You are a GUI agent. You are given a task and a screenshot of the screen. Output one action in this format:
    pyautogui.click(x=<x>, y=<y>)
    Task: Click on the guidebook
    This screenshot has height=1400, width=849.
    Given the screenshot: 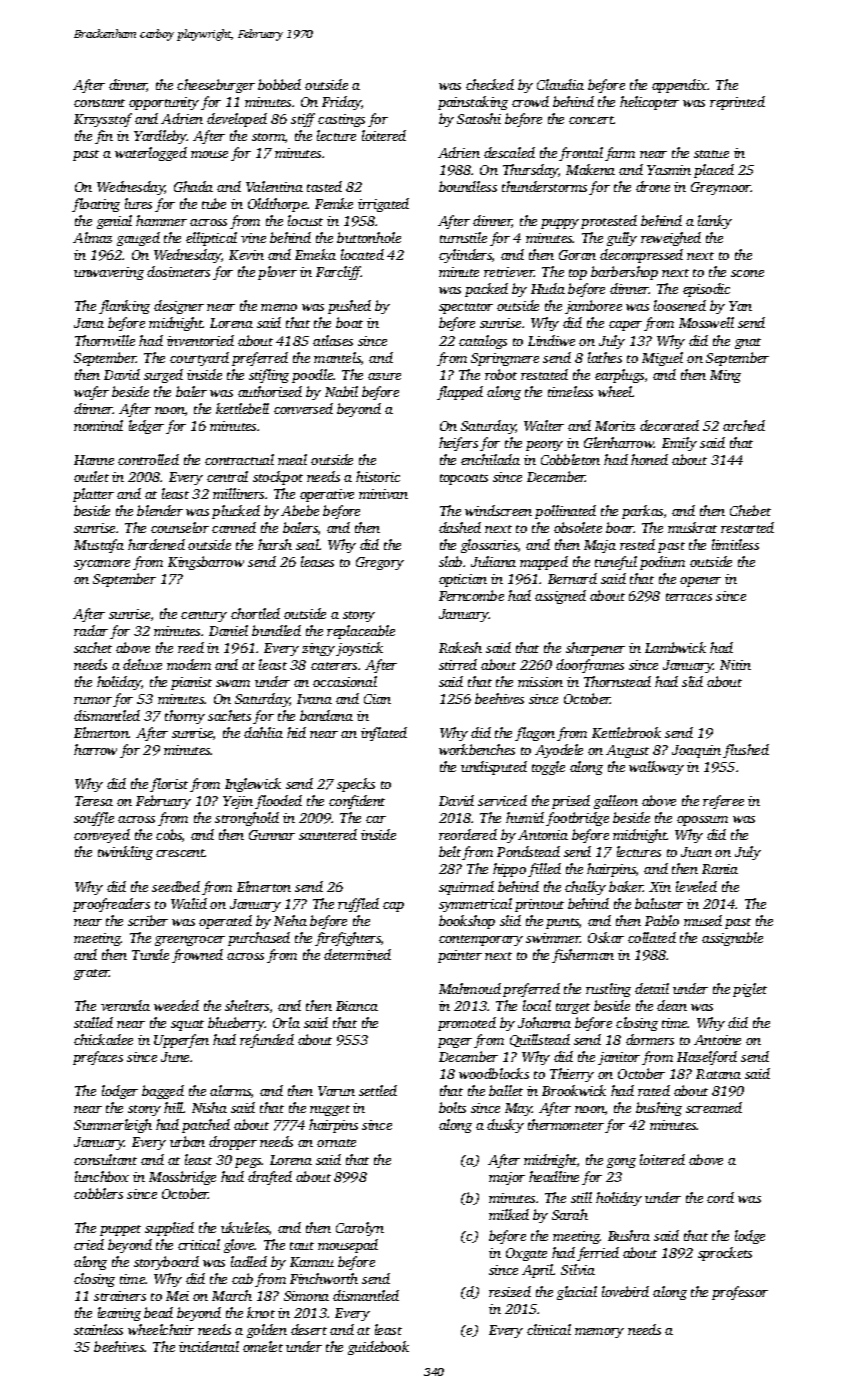 What is the action you would take?
    pyautogui.click(x=378, y=1348)
